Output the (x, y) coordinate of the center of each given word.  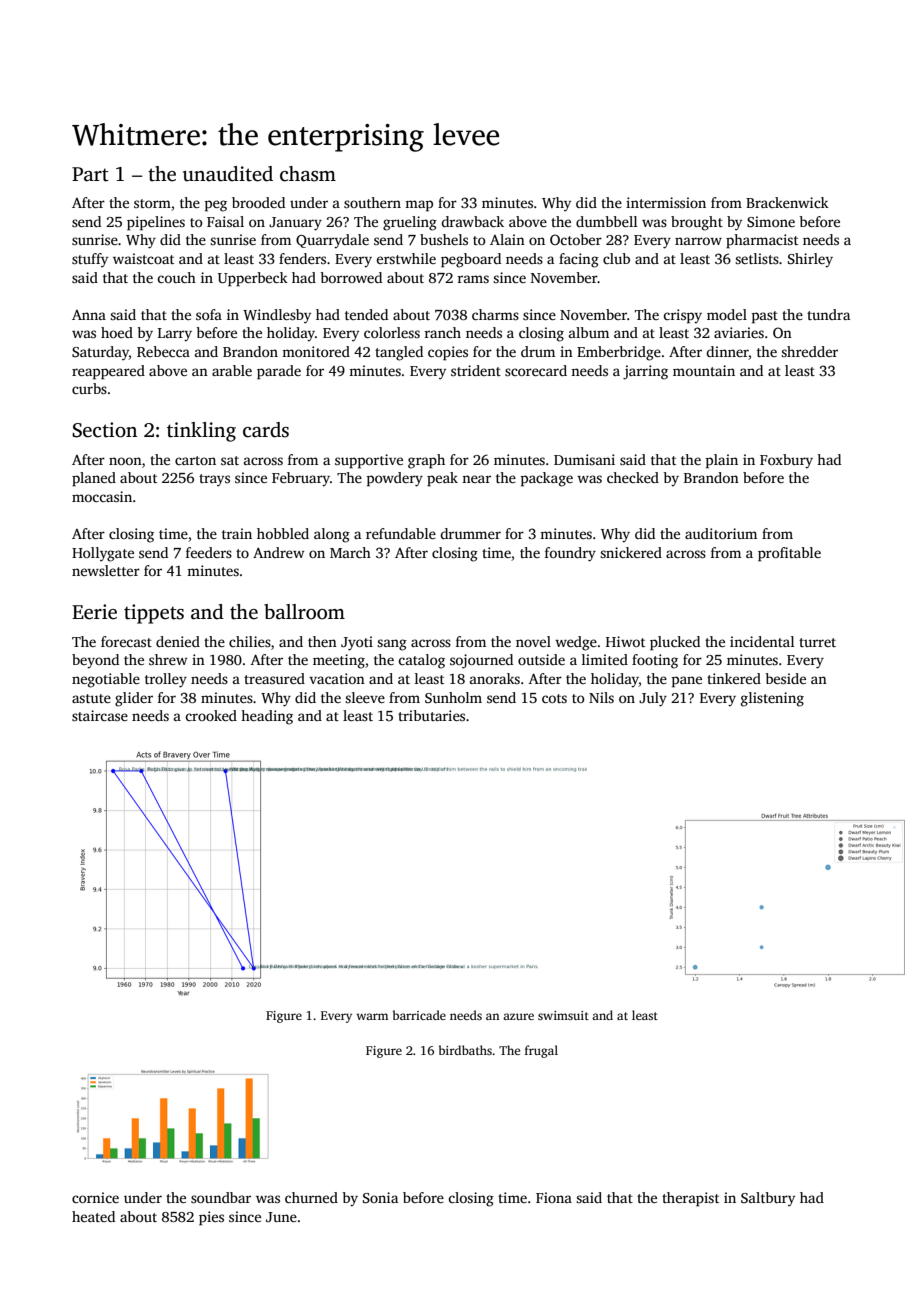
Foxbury (786, 461)
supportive (369, 461)
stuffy (90, 260)
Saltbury (768, 1199)
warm (372, 1016)
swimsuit (563, 1015)
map (419, 206)
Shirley (810, 260)
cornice (95, 1197)
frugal (541, 1051)
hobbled (283, 533)
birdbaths (465, 1050)
